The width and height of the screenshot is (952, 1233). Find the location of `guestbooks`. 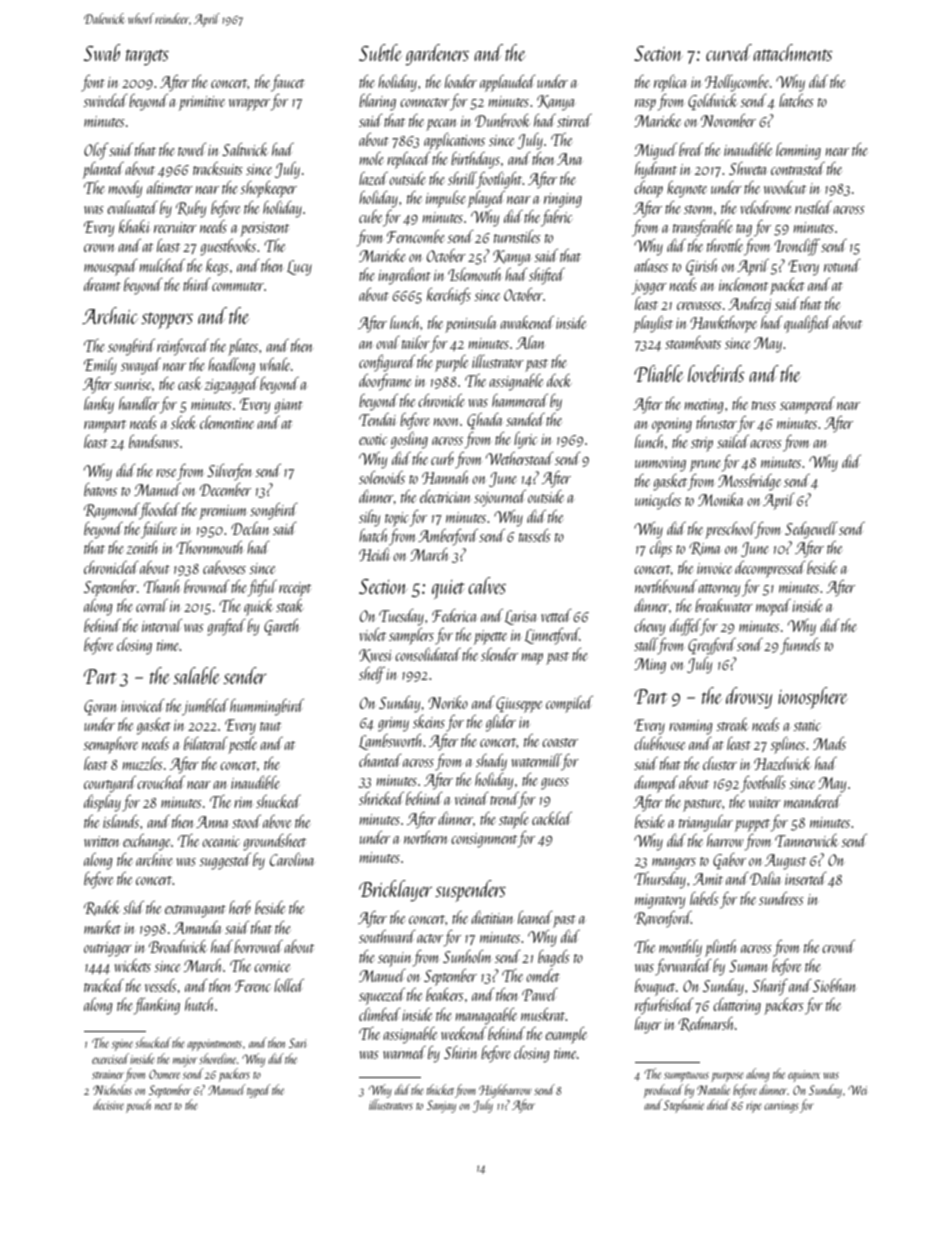

guestbooks is located at coordinates (228, 247).
